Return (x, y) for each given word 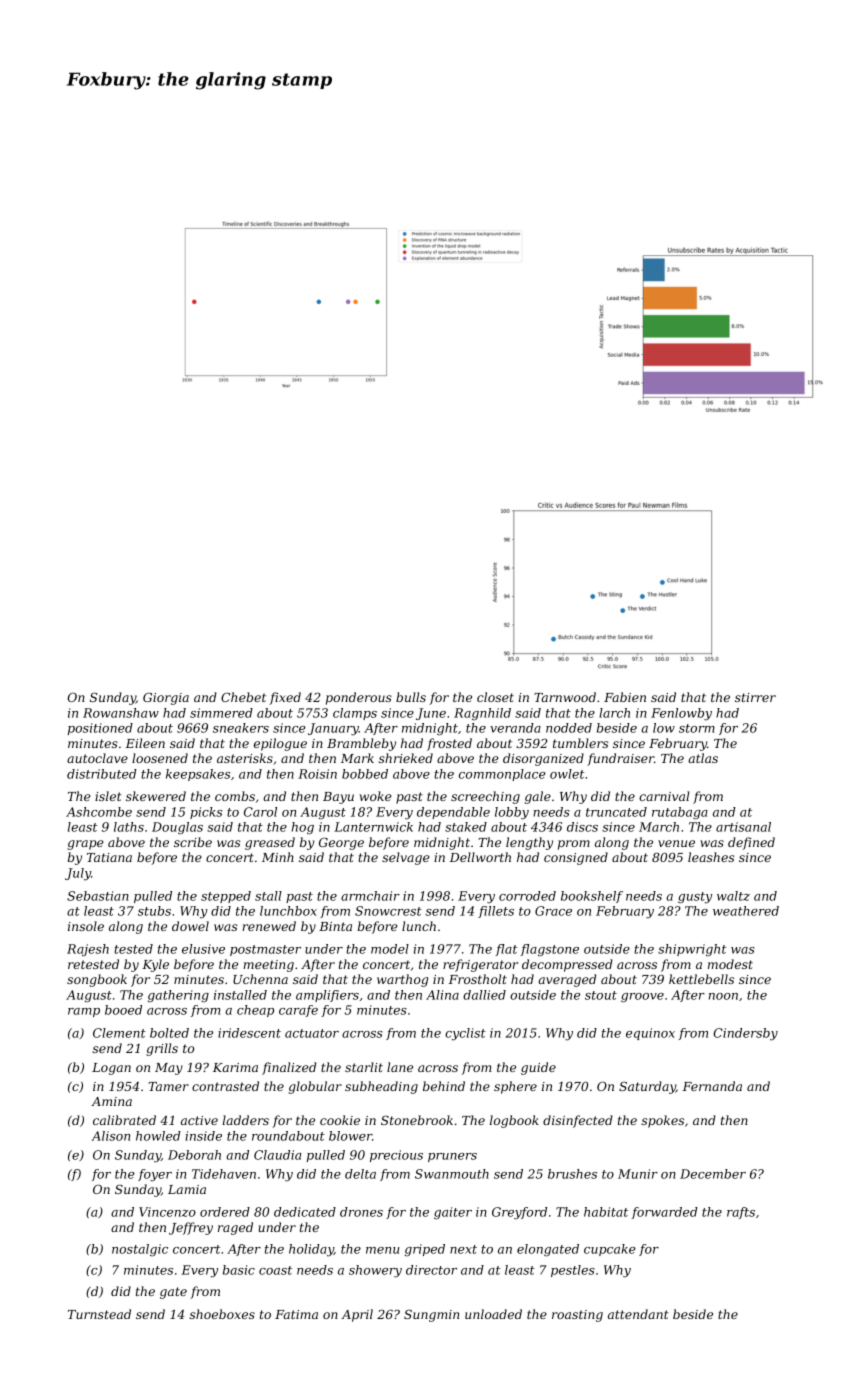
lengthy (529, 843)
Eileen (145, 743)
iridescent (249, 1033)
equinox (650, 1034)
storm (697, 728)
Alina (442, 995)
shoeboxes (222, 1314)
